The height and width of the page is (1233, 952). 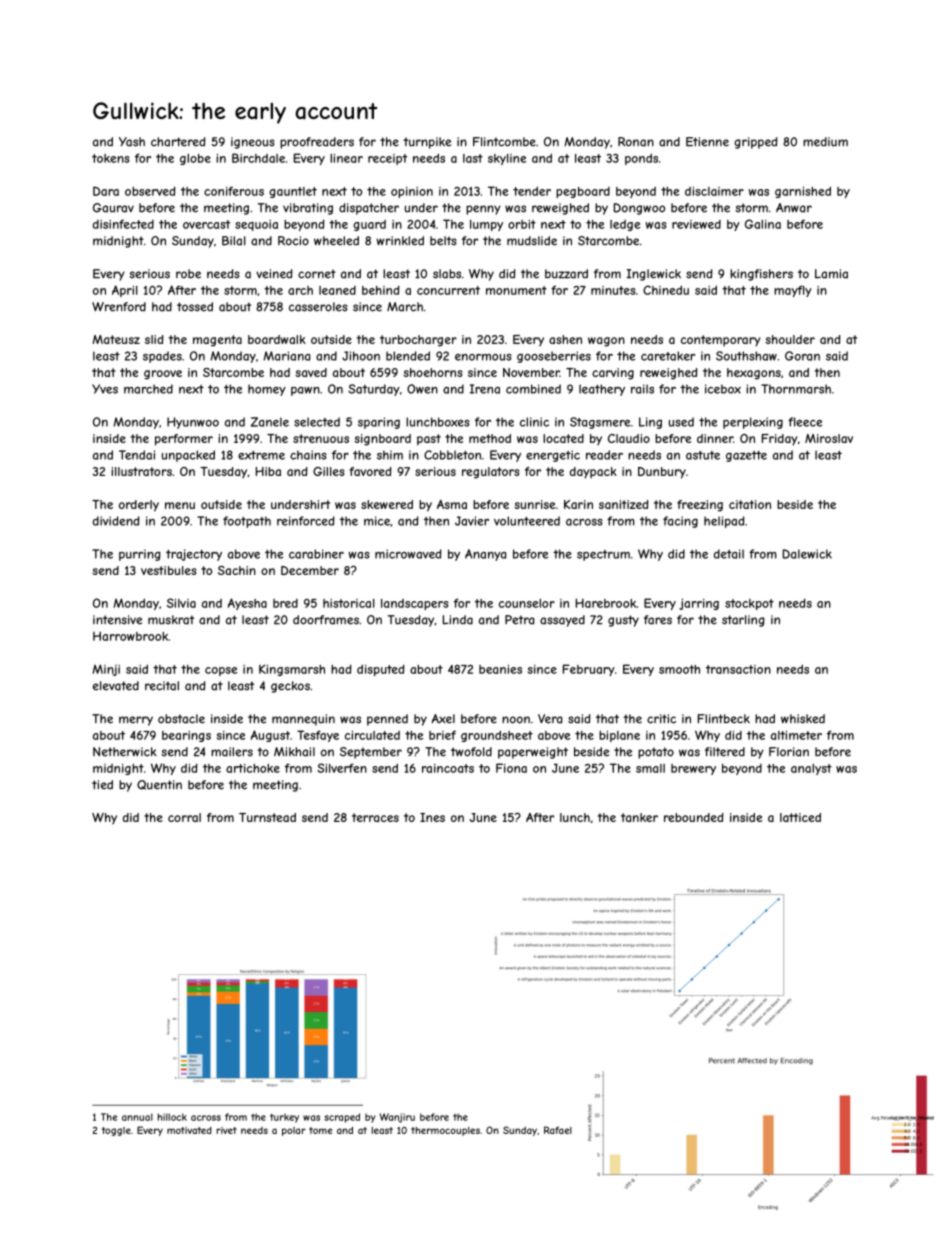 I want to click on turkey, so click(x=284, y=1118).
